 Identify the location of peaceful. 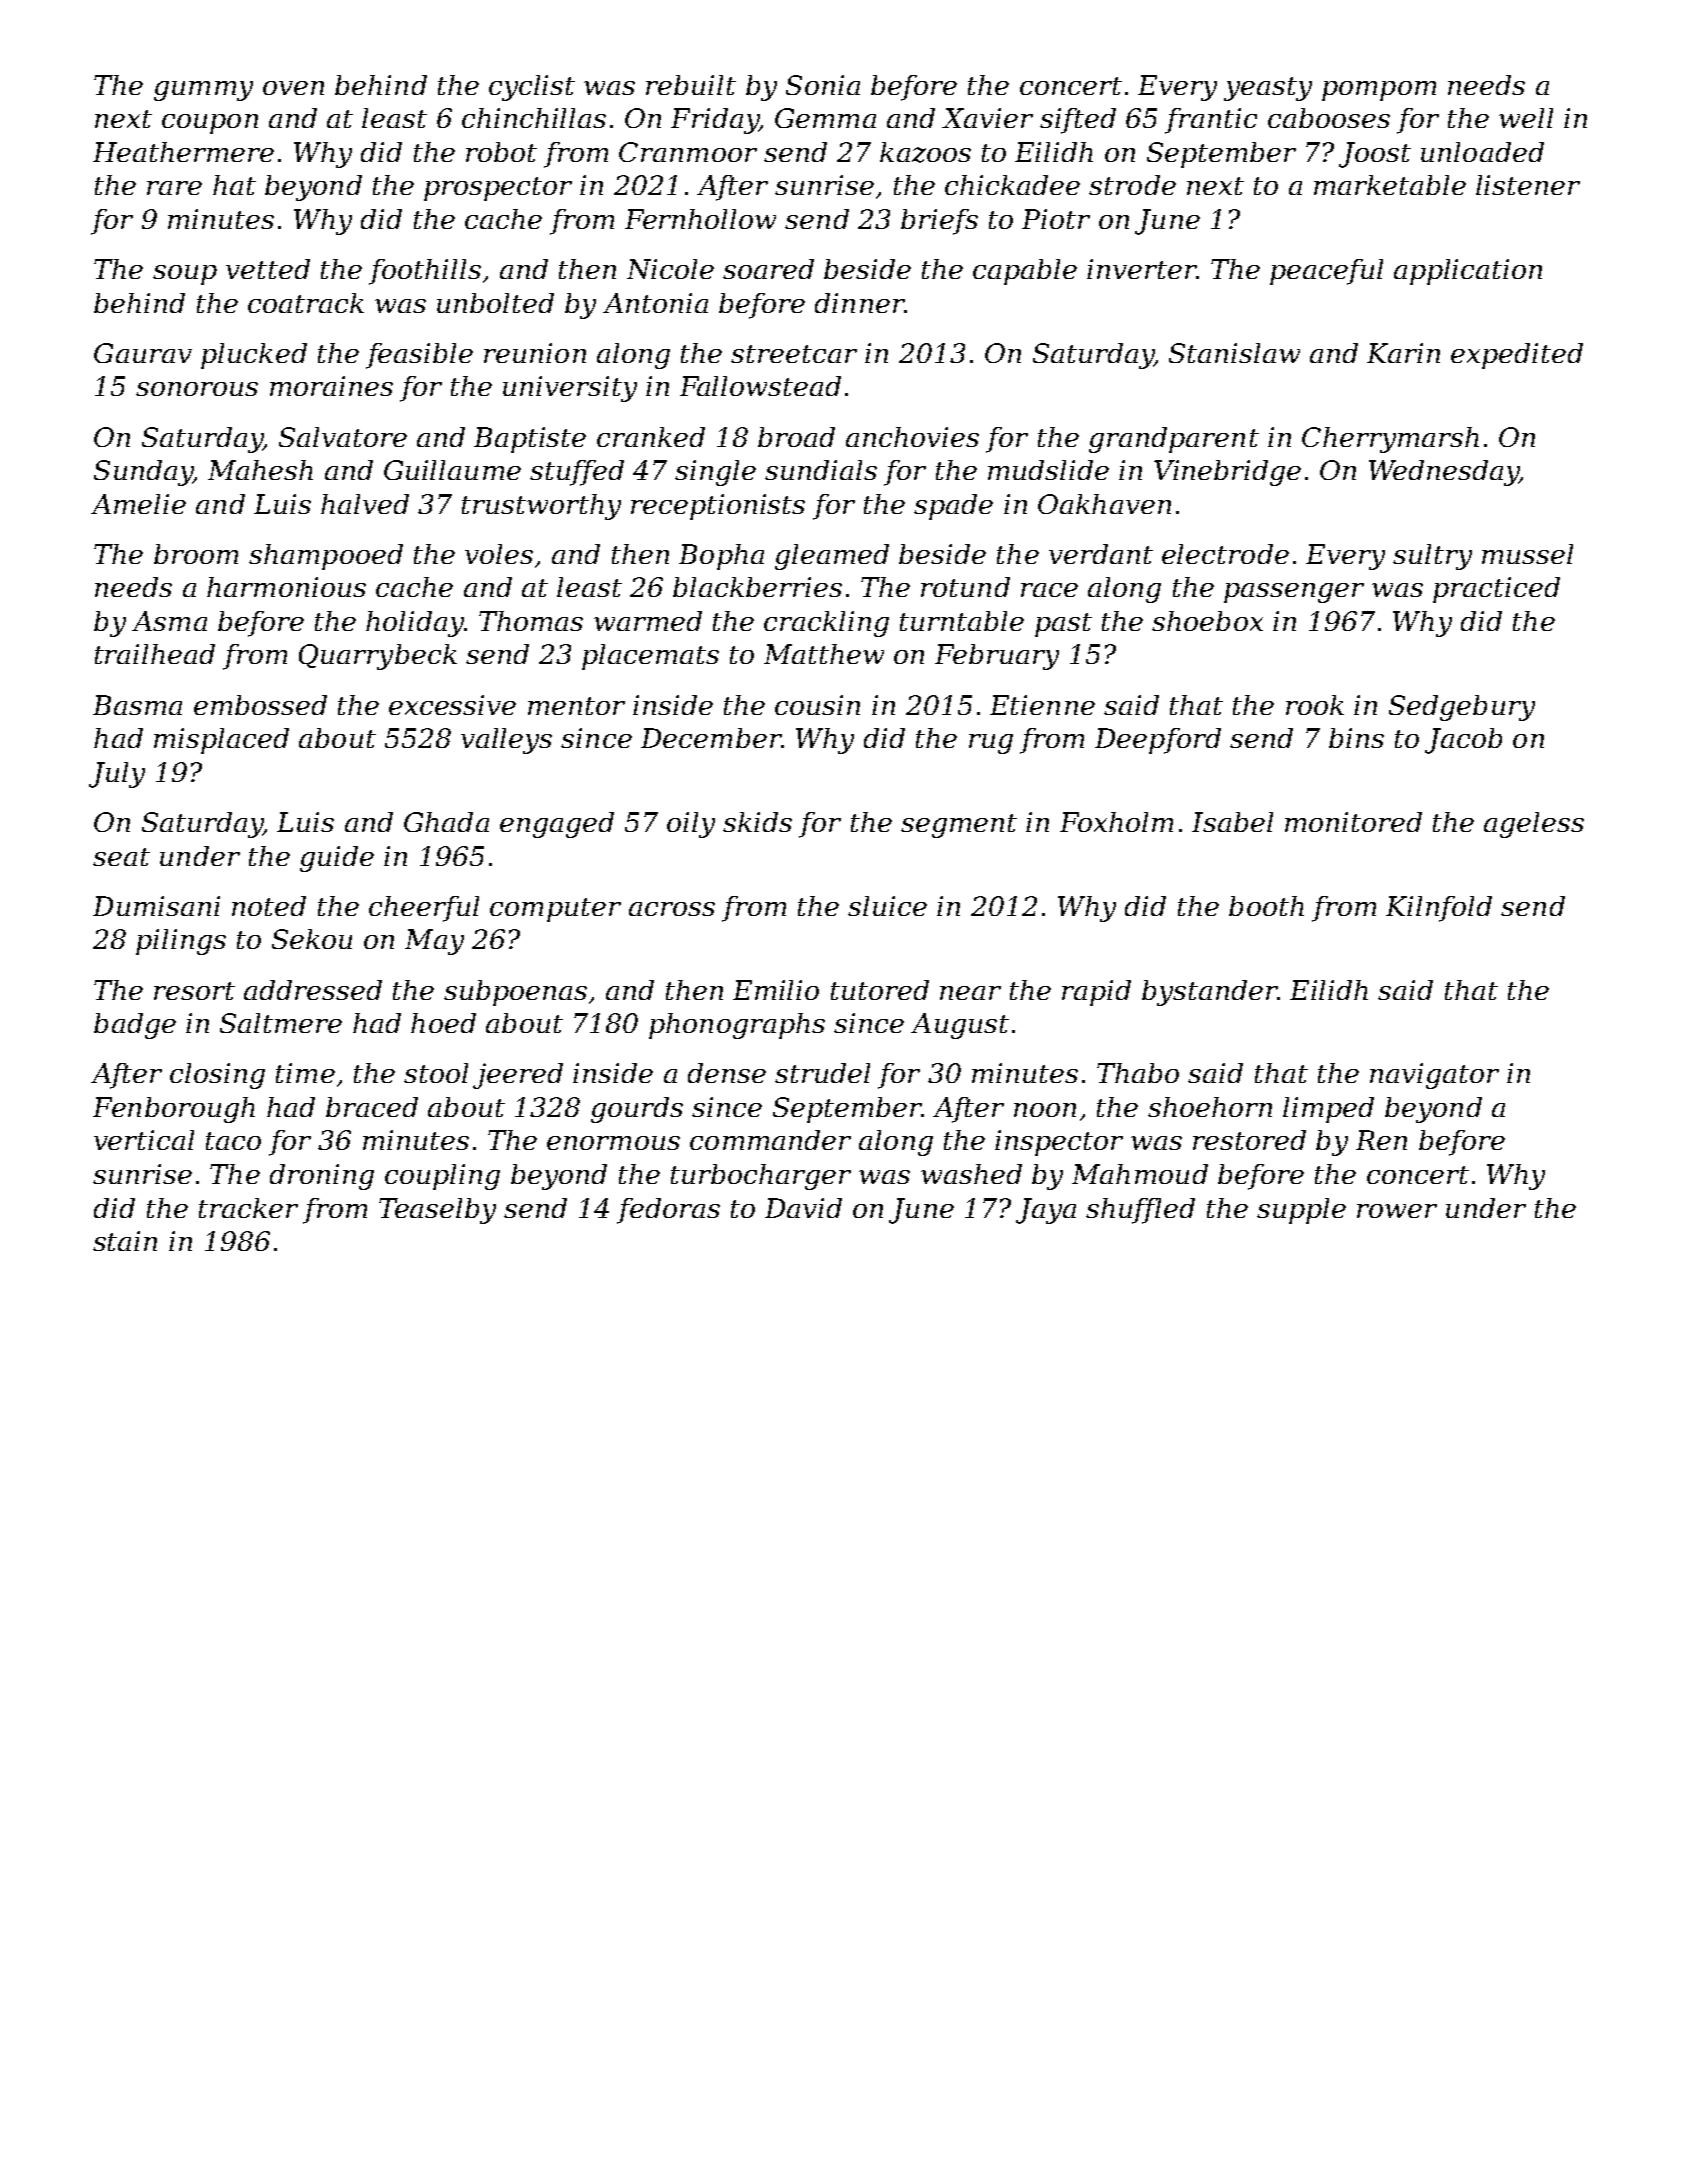
(1326, 272).
